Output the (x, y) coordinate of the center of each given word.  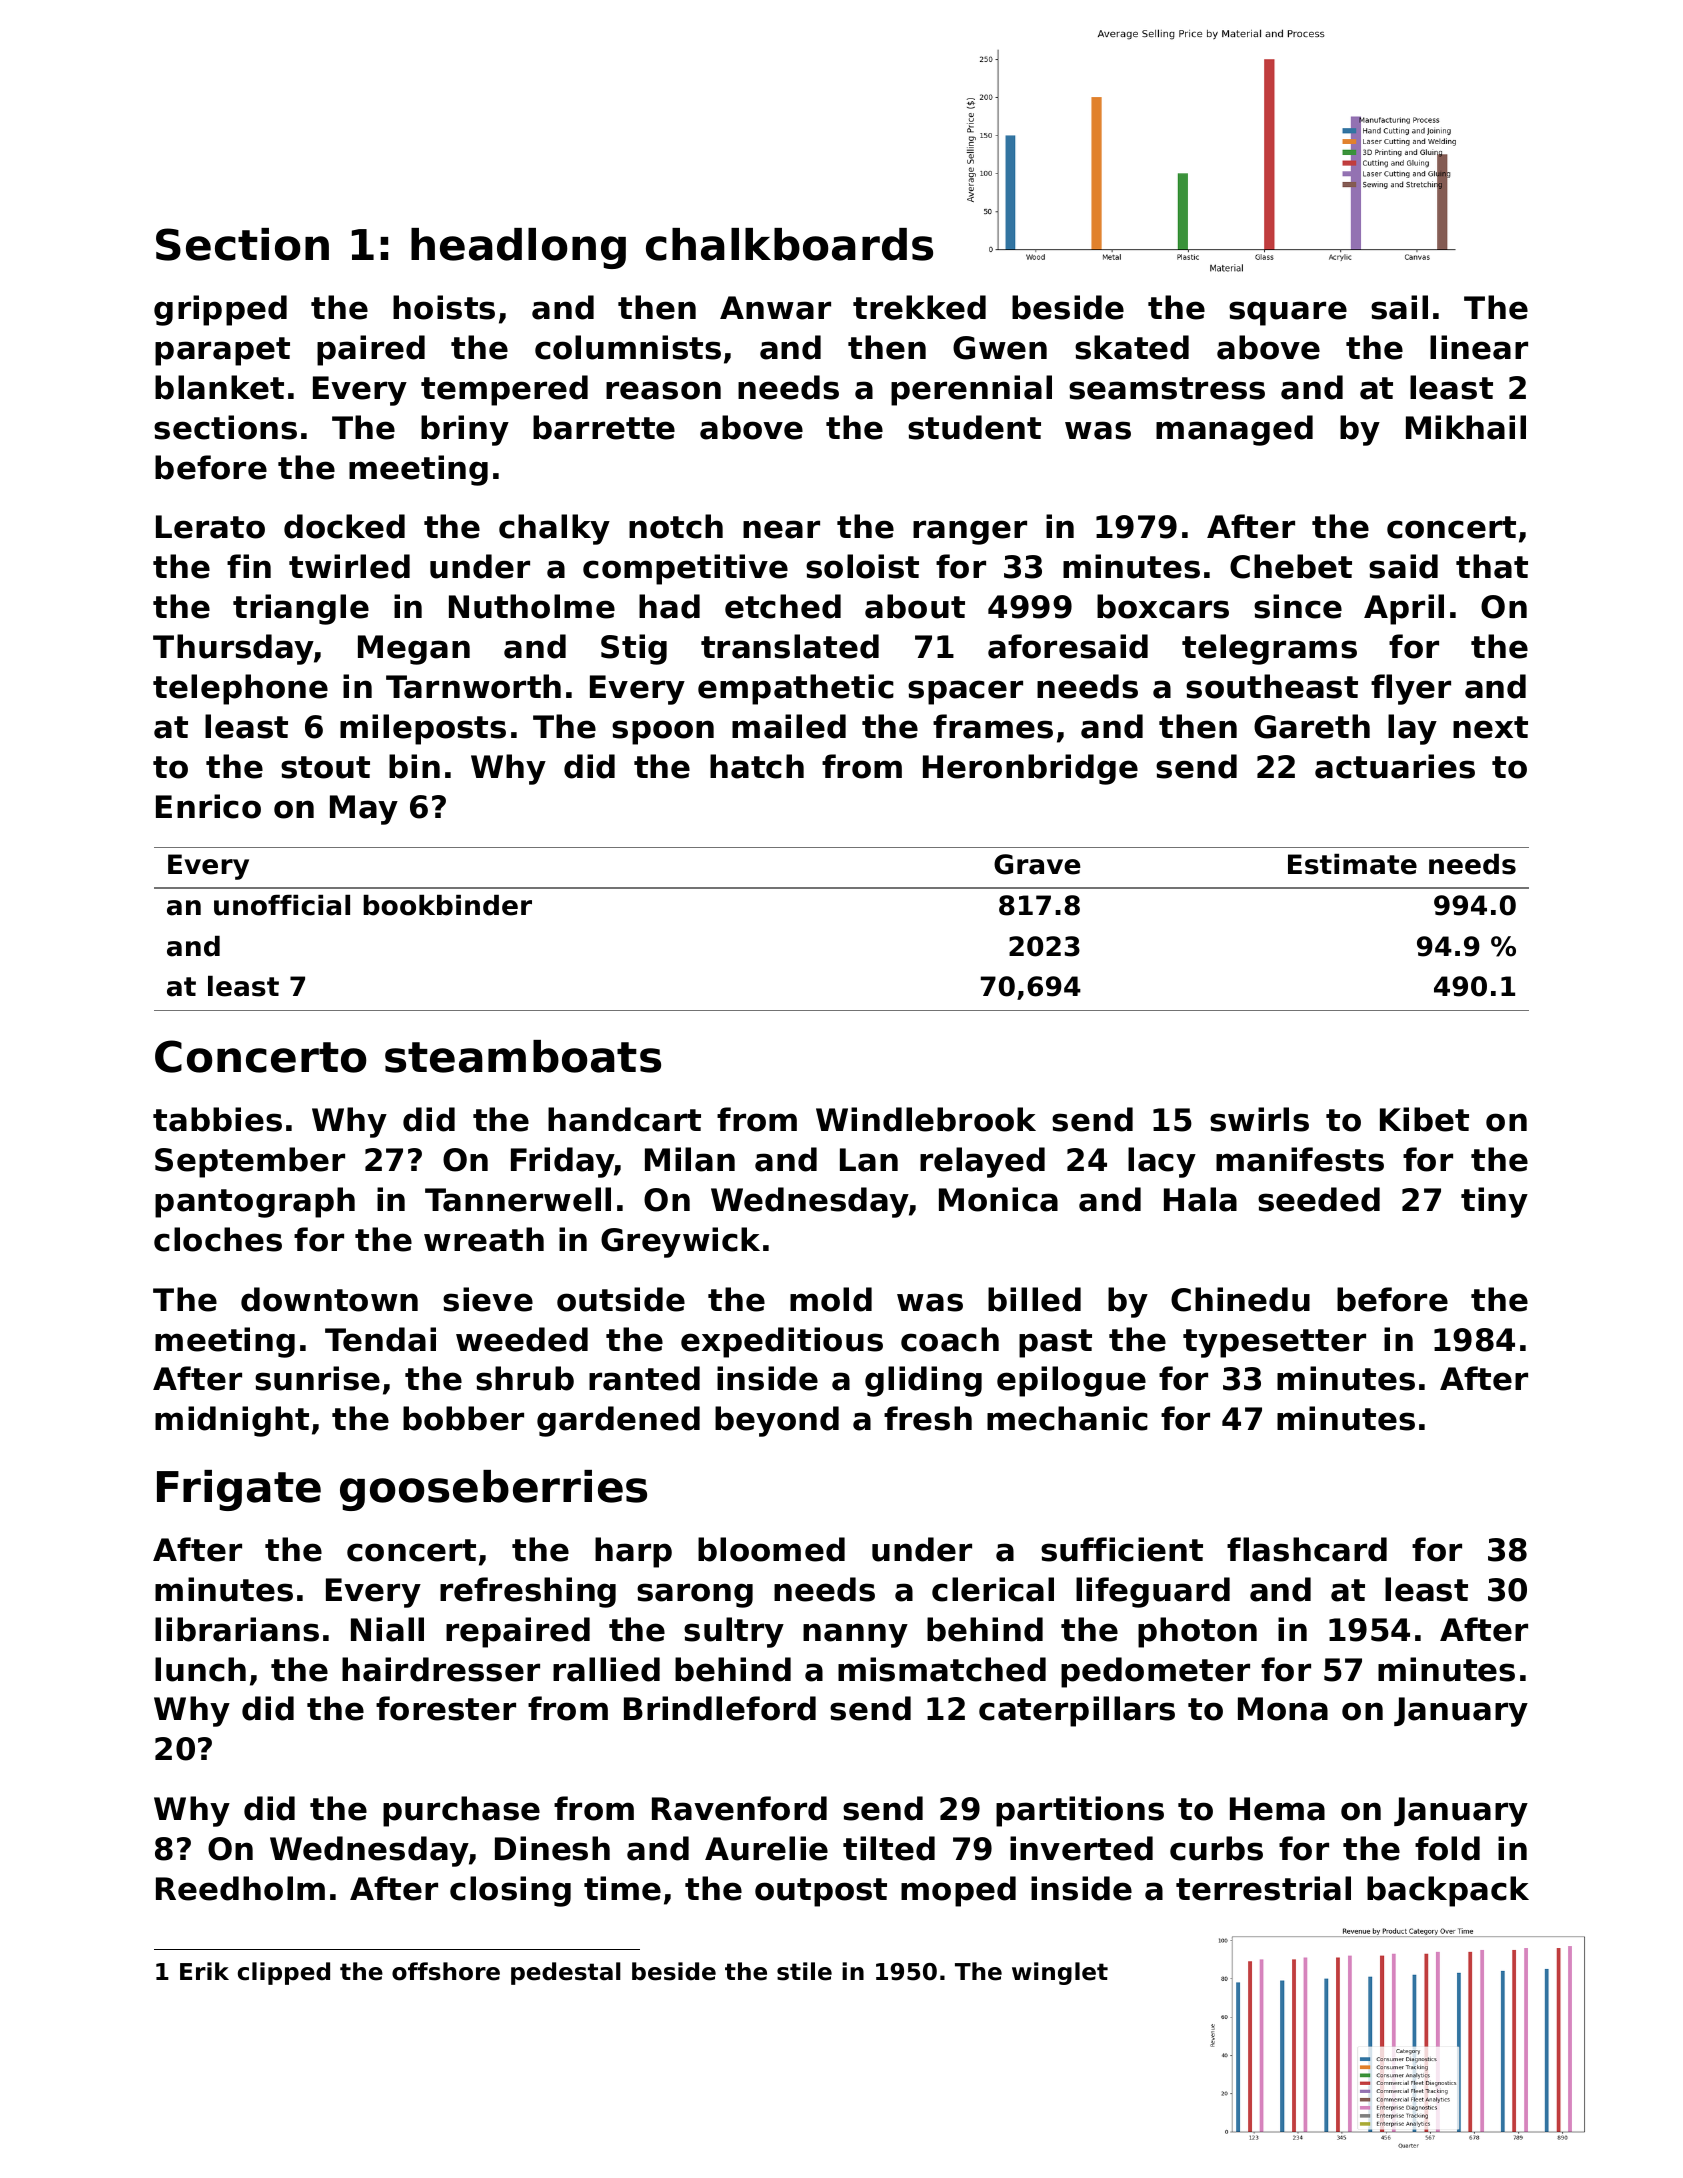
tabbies (217, 1119)
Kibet (1424, 1119)
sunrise (317, 1378)
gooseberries (493, 1490)
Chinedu (1240, 1299)
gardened (618, 1421)
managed (1234, 430)
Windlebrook (926, 1119)
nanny (855, 1635)
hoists (444, 307)
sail (1399, 307)
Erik (204, 1971)
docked (344, 526)
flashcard (1307, 1549)
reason (663, 390)
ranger (970, 532)
